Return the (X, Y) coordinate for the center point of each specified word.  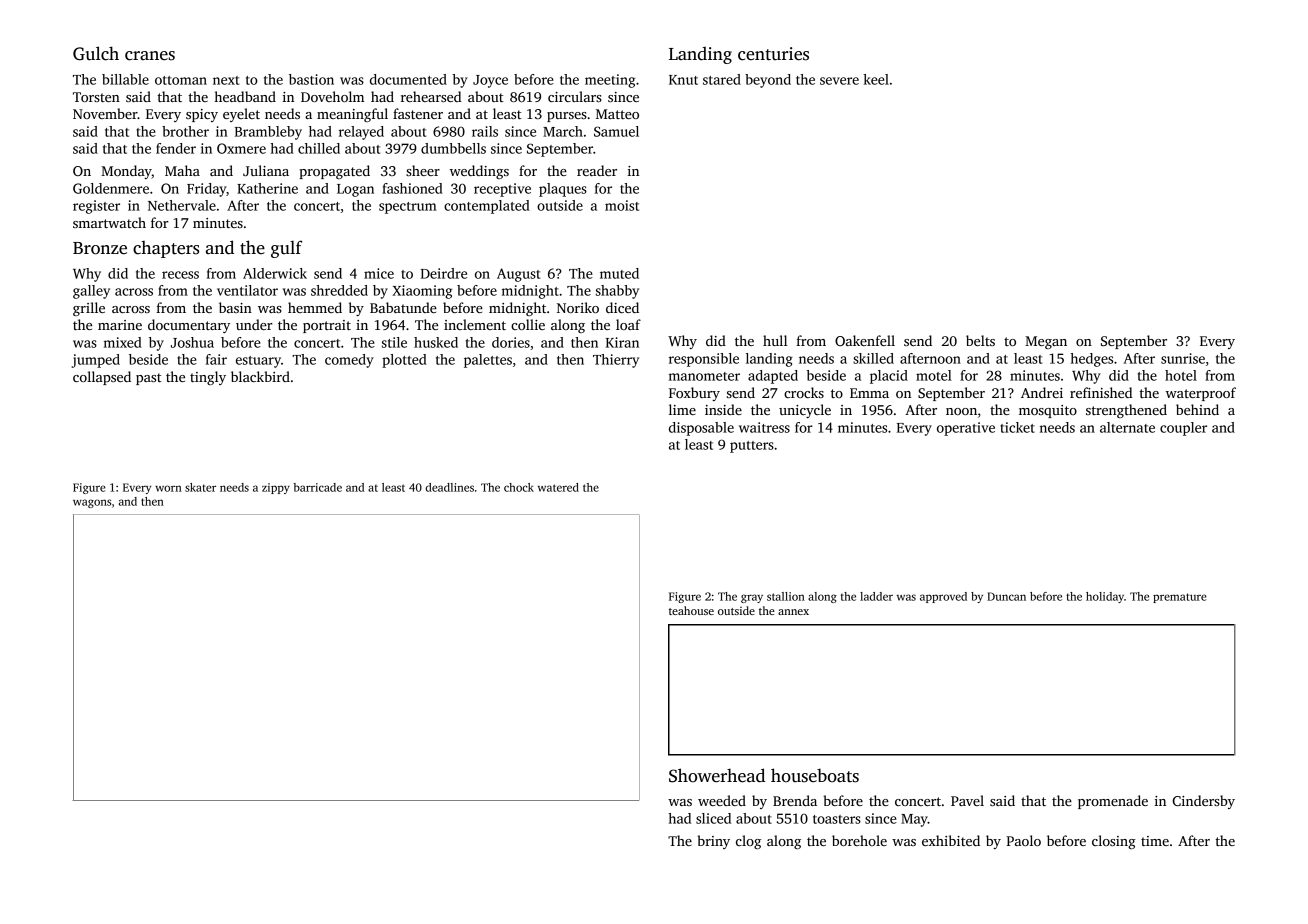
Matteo (617, 114)
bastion (311, 79)
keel (876, 79)
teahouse (691, 610)
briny (713, 842)
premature (1180, 598)
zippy (276, 488)
